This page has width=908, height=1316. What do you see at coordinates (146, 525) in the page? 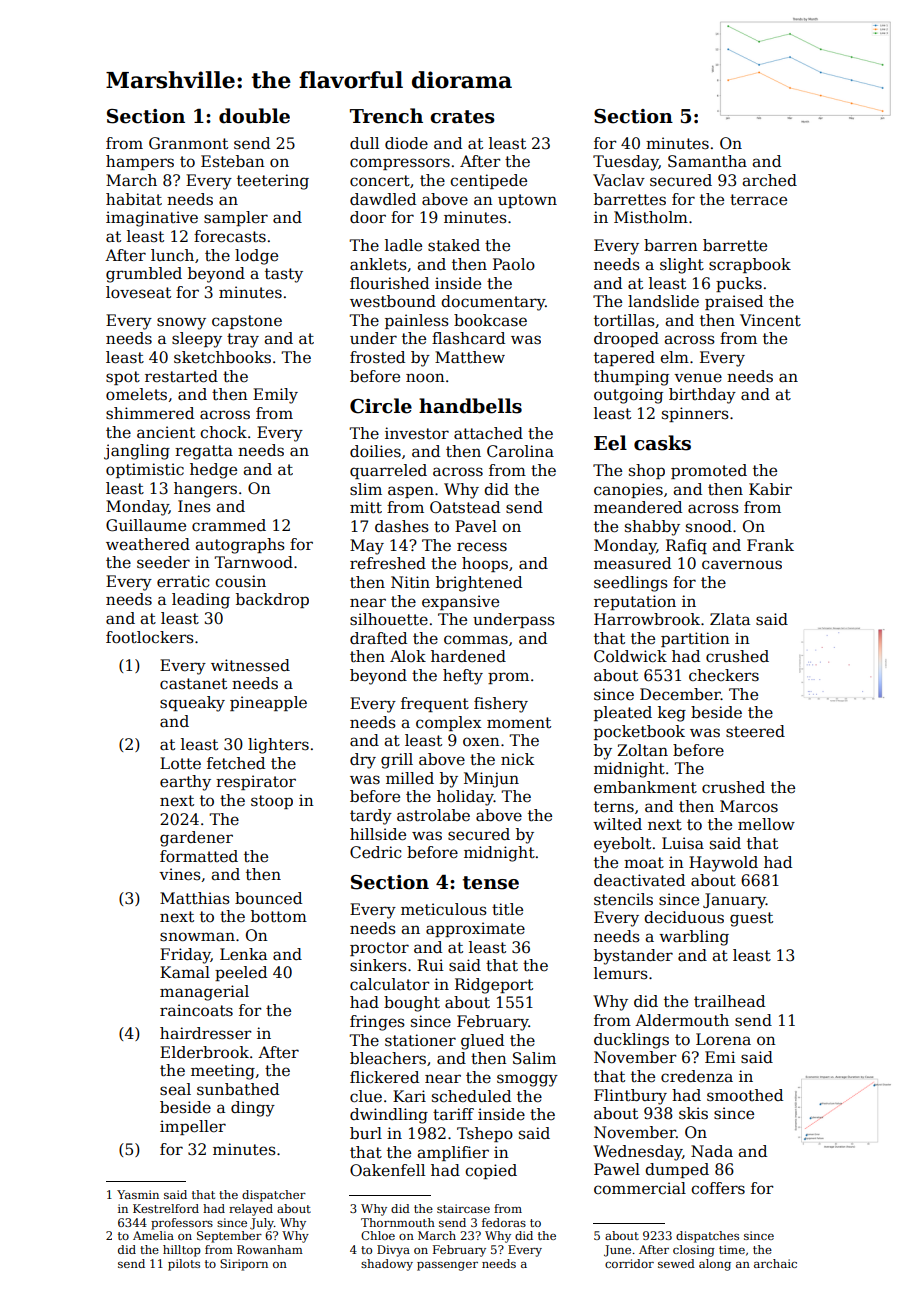
I see `Guillaume` at bounding box center [146, 525].
